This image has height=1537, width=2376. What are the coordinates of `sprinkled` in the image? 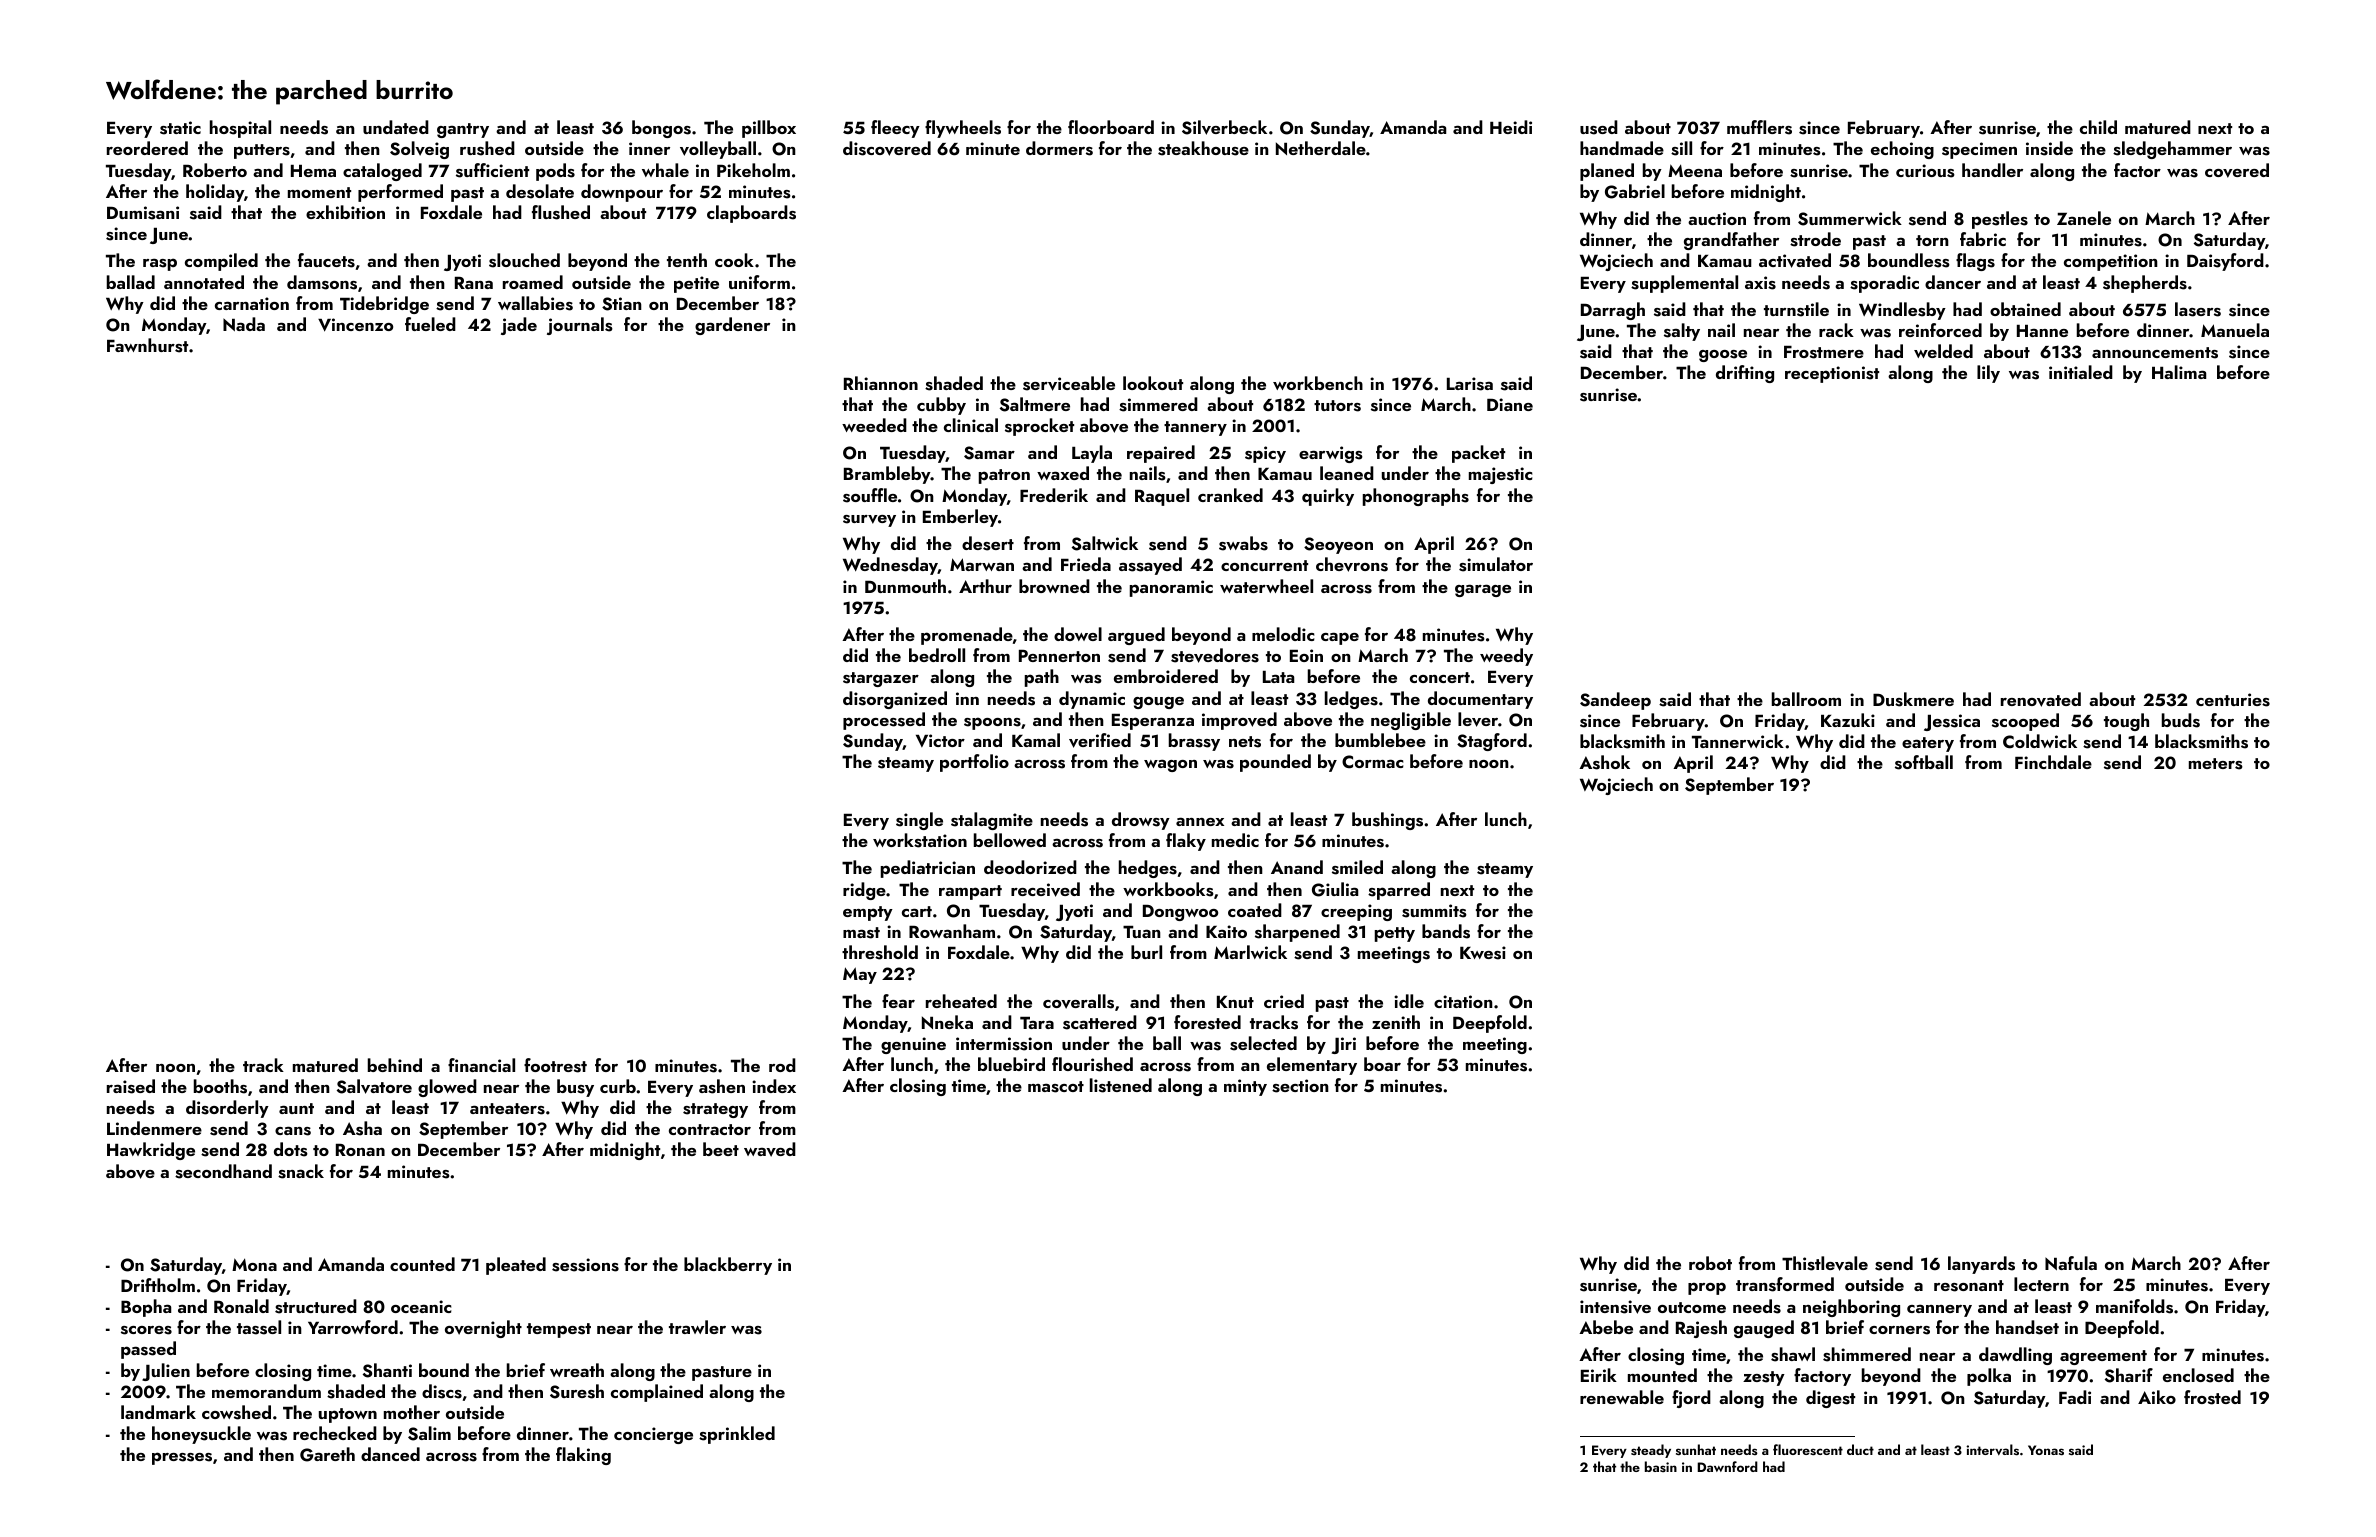 It's located at (737, 1435).
